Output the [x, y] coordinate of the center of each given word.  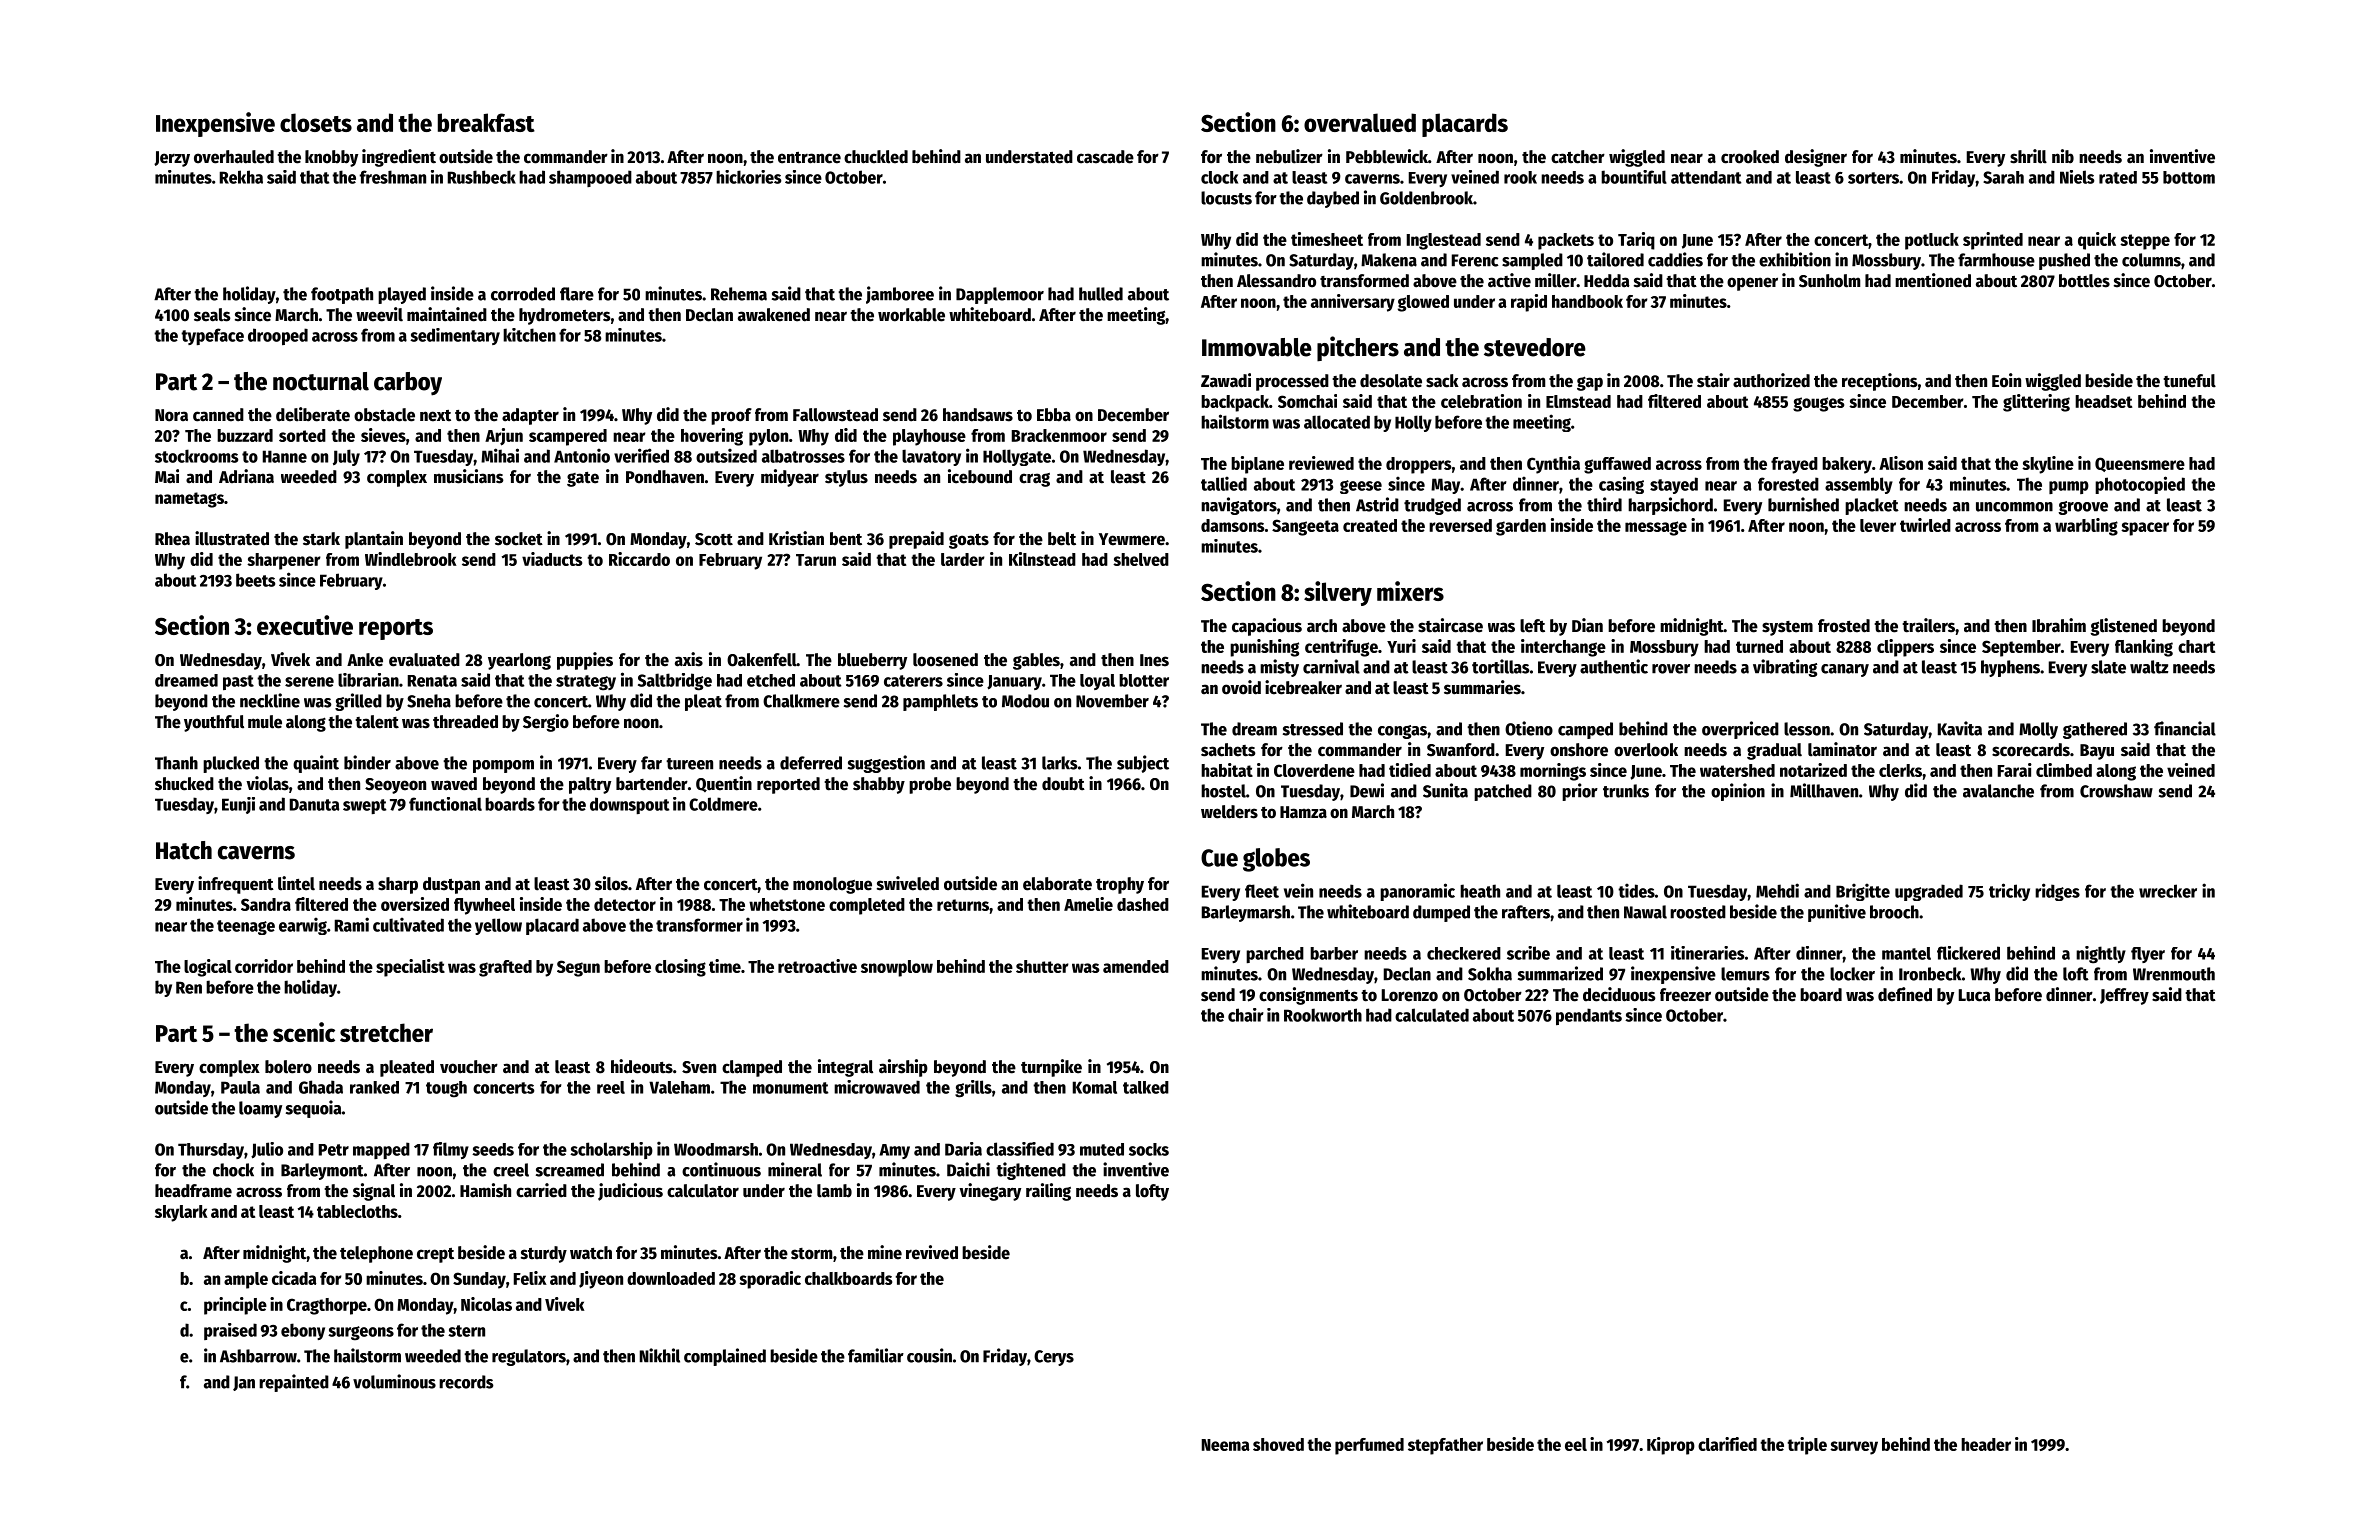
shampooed [590, 178]
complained [725, 1357]
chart [2196, 646]
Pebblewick [1387, 156]
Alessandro [1276, 281]
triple [1807, 1446]
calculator [703, 1191]
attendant [1706, 177]
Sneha [429, 701]
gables [1036, 661]
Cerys [1054, 1358]
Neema [1226, 1445]
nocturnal [321, 381]
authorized [1771, 380]
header [1986, 1444]
